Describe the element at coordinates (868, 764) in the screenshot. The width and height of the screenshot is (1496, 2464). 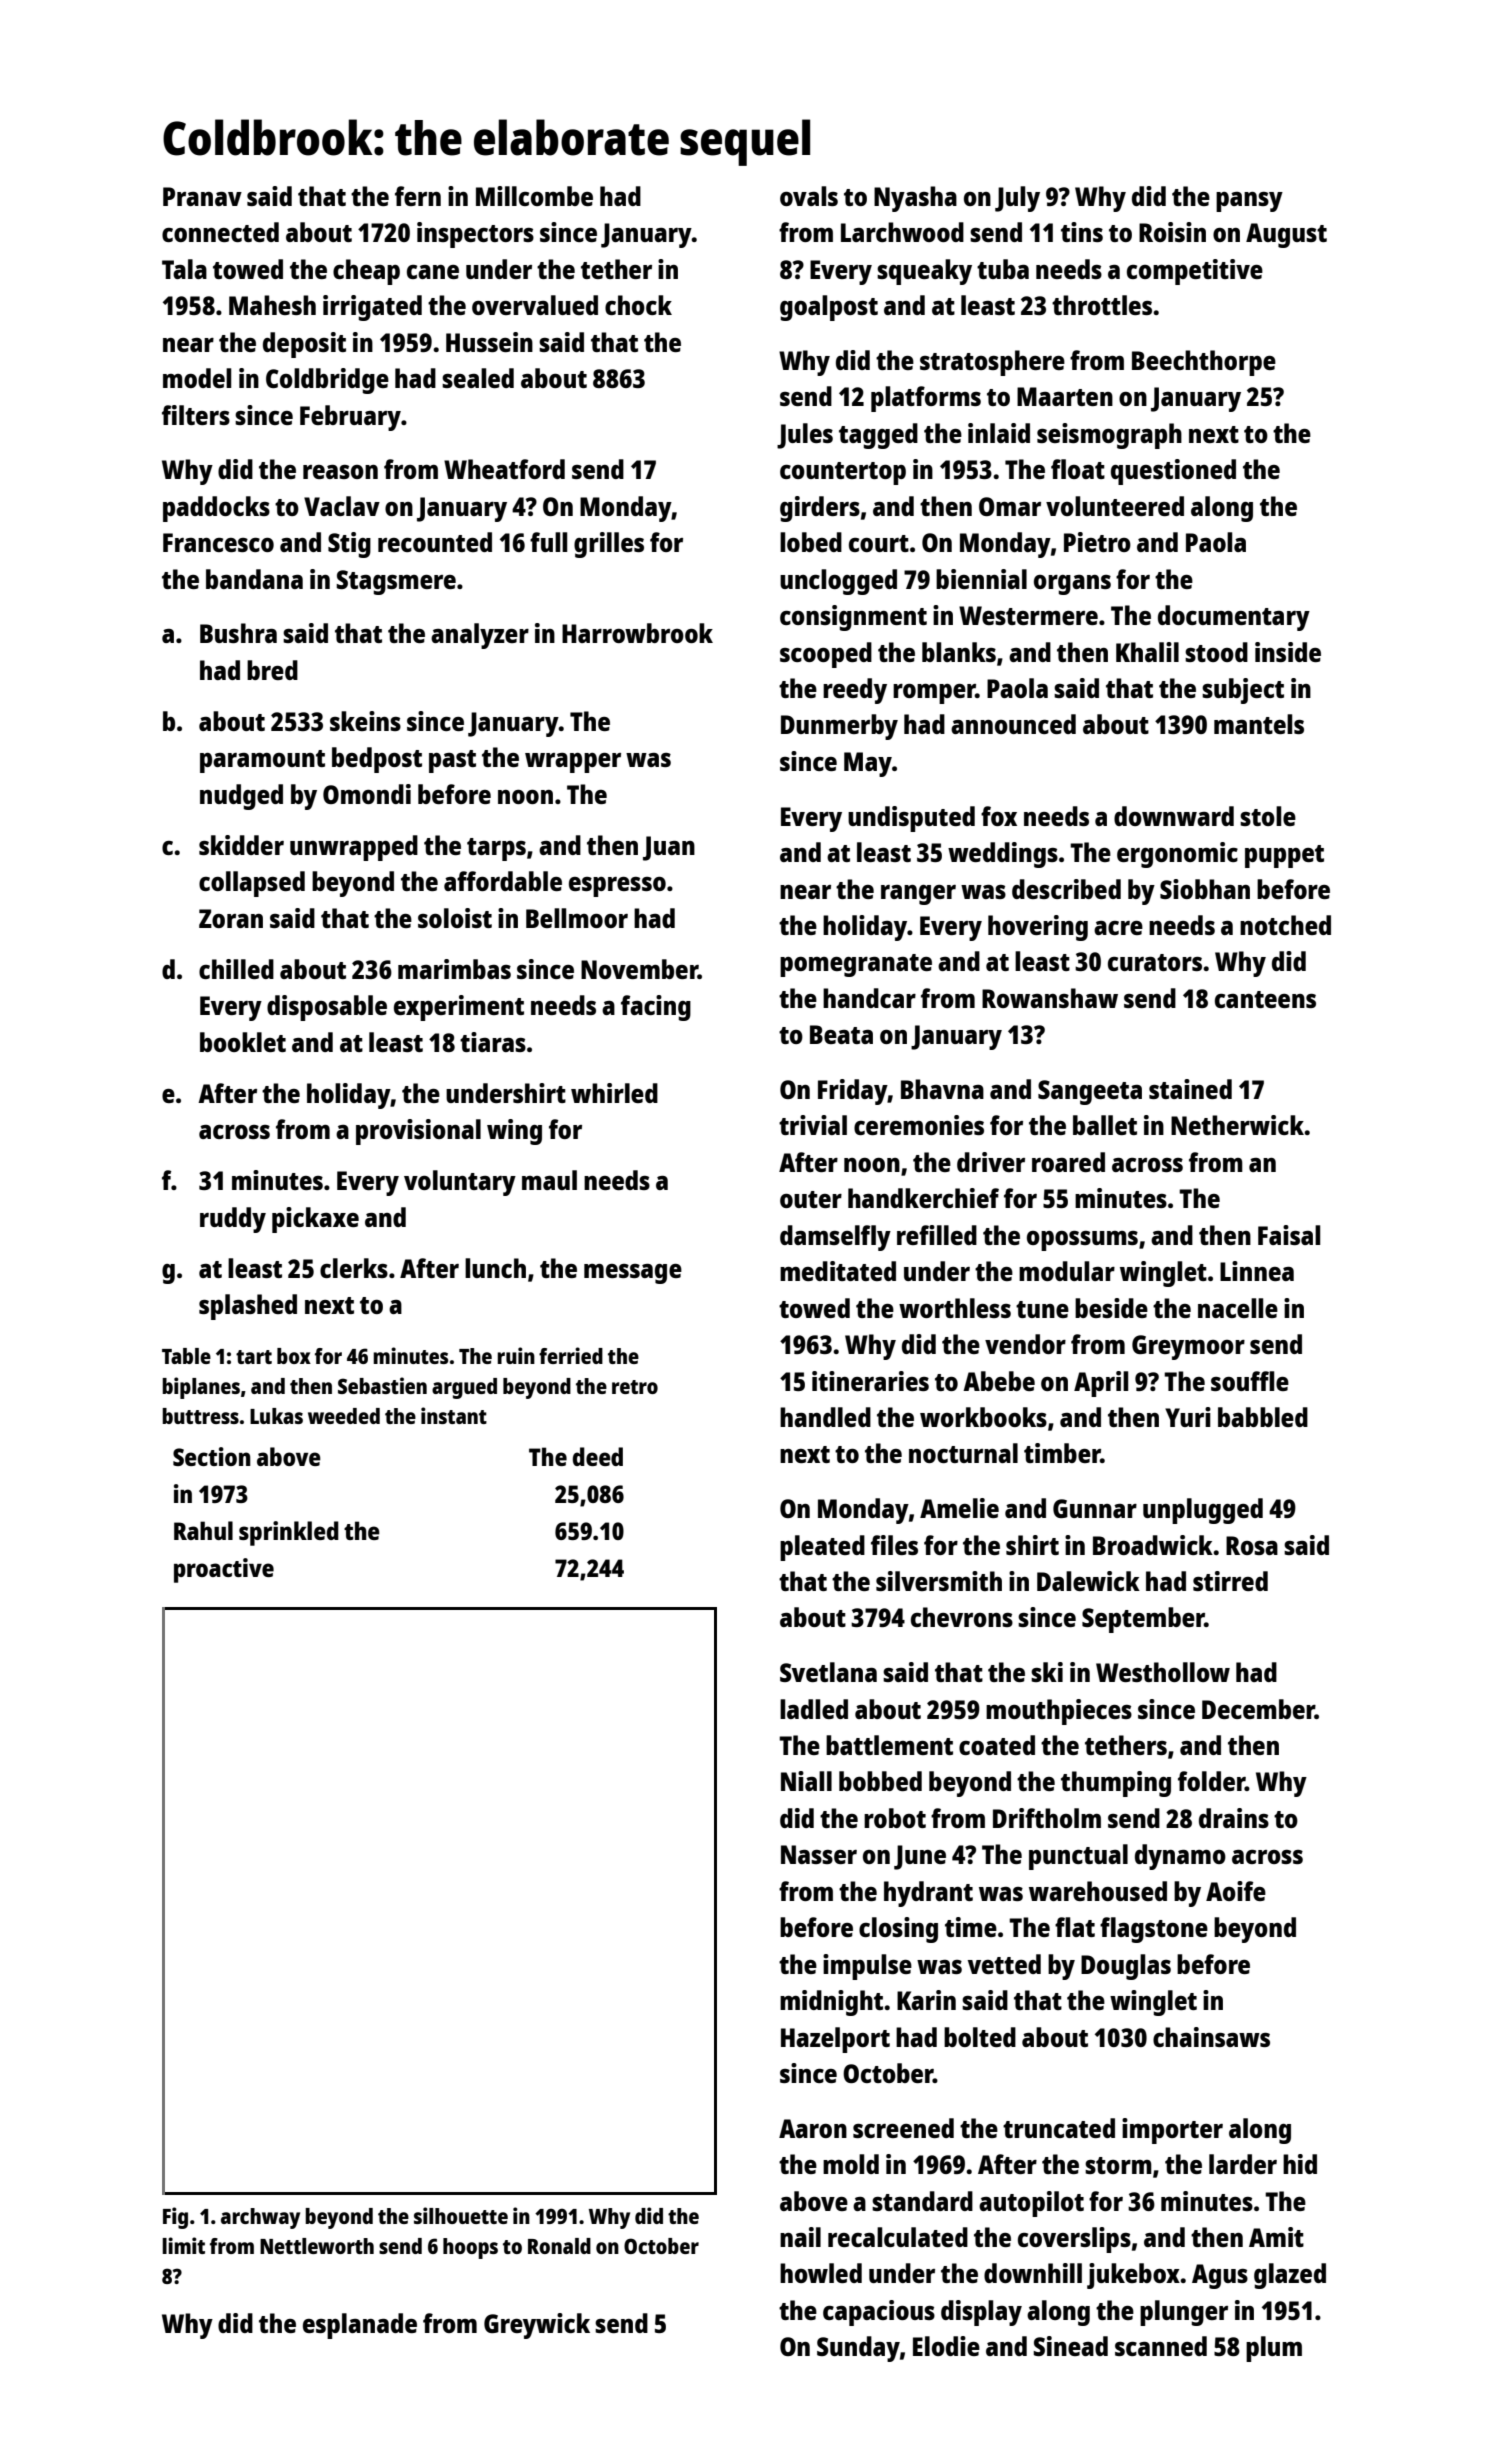
I see `May` at that location.
